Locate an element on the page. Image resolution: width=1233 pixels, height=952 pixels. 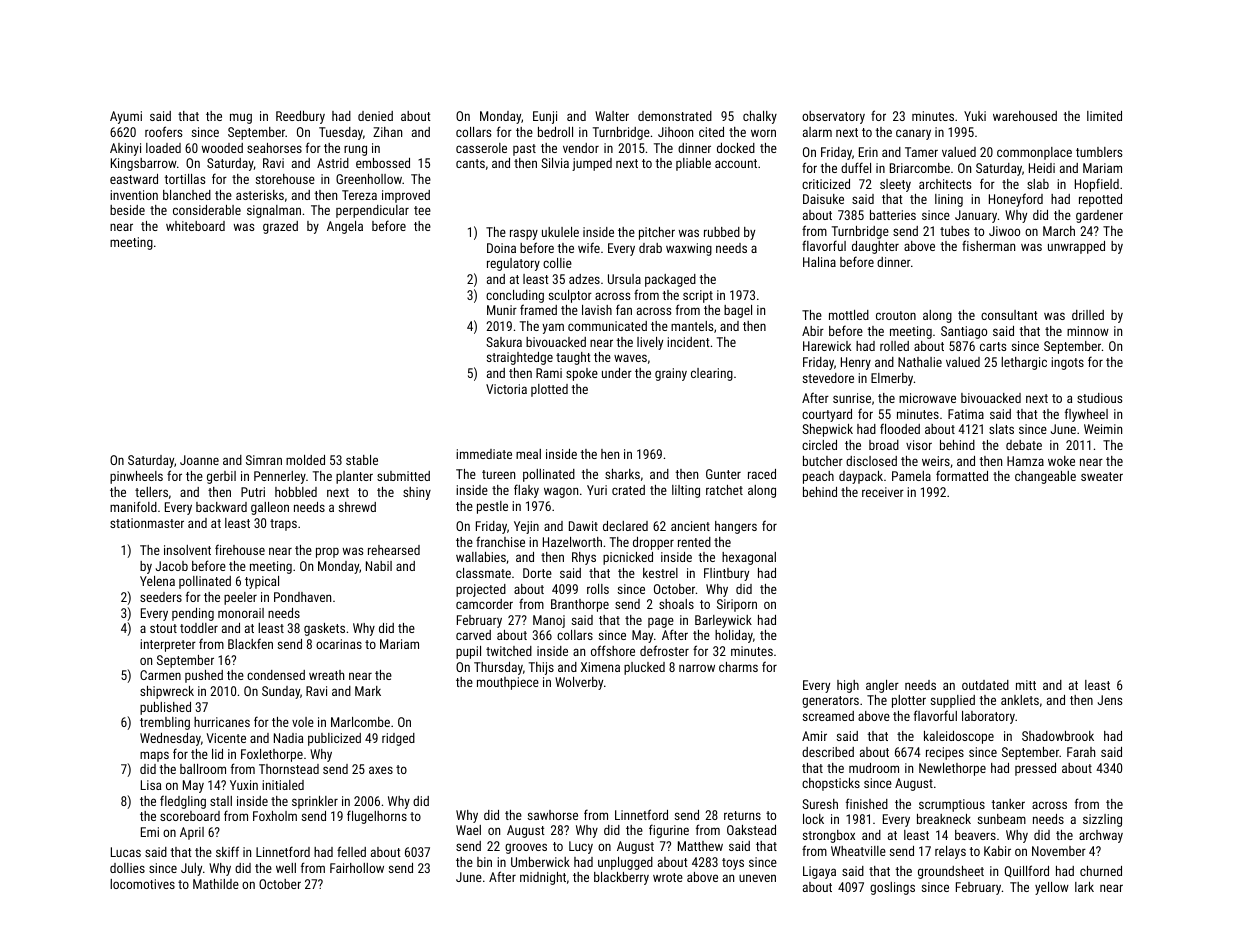
Emi is located at coordinates (150, 832).
